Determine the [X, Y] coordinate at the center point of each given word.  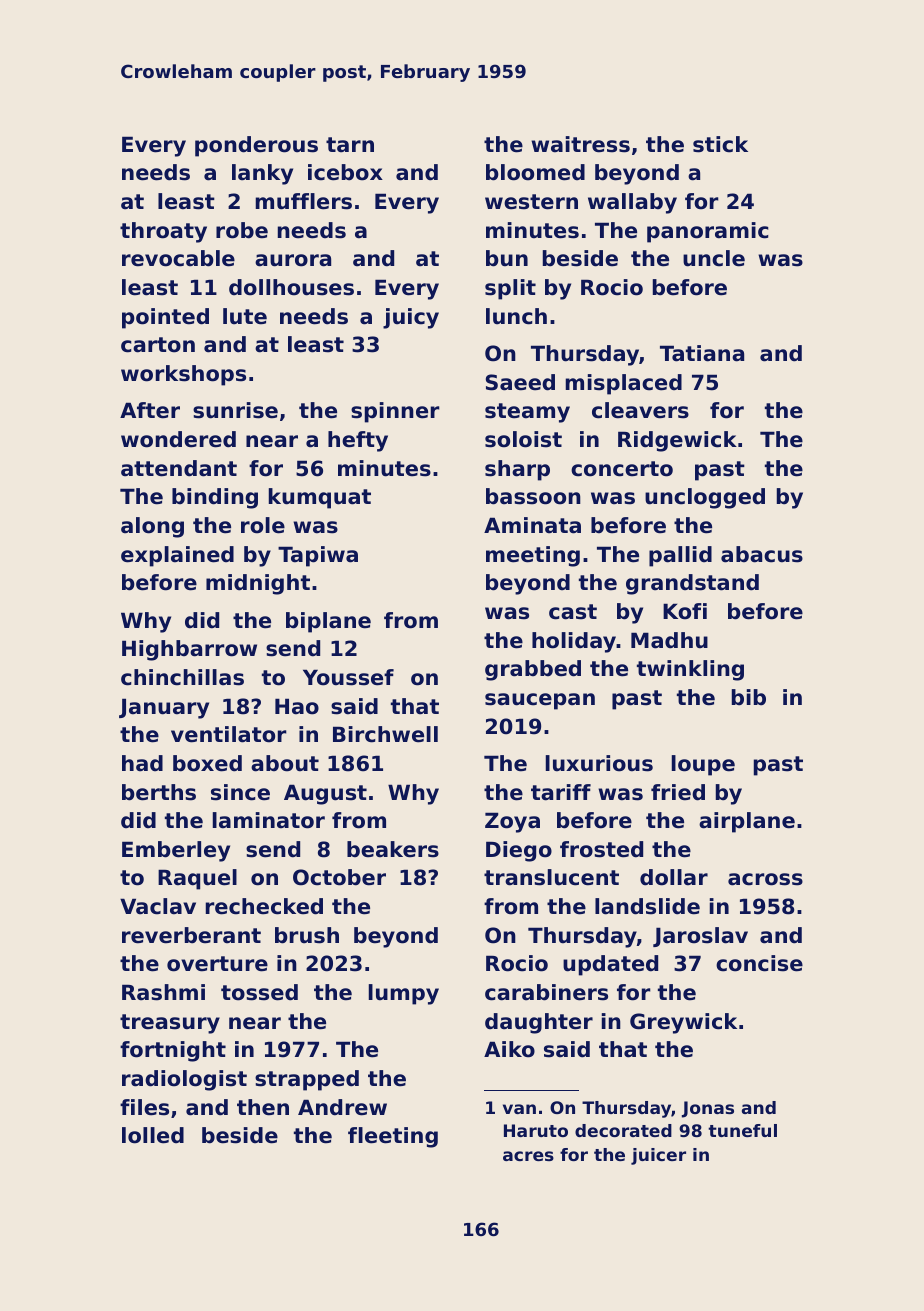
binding [215, 498]
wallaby [632, 203]
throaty [163, 232]
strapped [307, 1080]
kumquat [320, 498]
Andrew [342, 1107]
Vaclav [158, 906]
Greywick [683, 1023]
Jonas [708, 1109]
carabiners [546, 992]
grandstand [692, 584]
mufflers [303, 201]
